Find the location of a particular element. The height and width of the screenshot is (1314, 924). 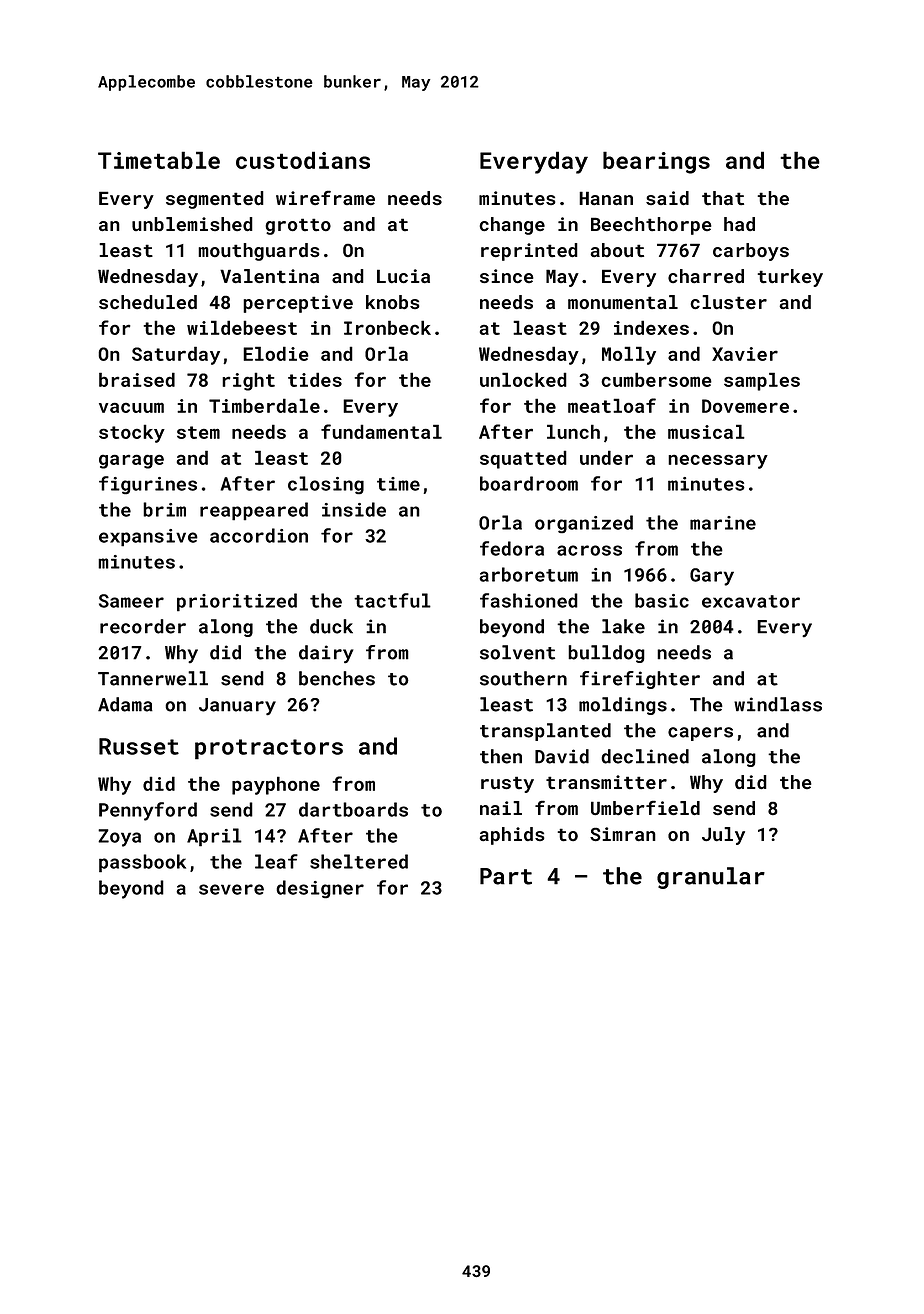

segmented is located at coordinates (215, 200).
